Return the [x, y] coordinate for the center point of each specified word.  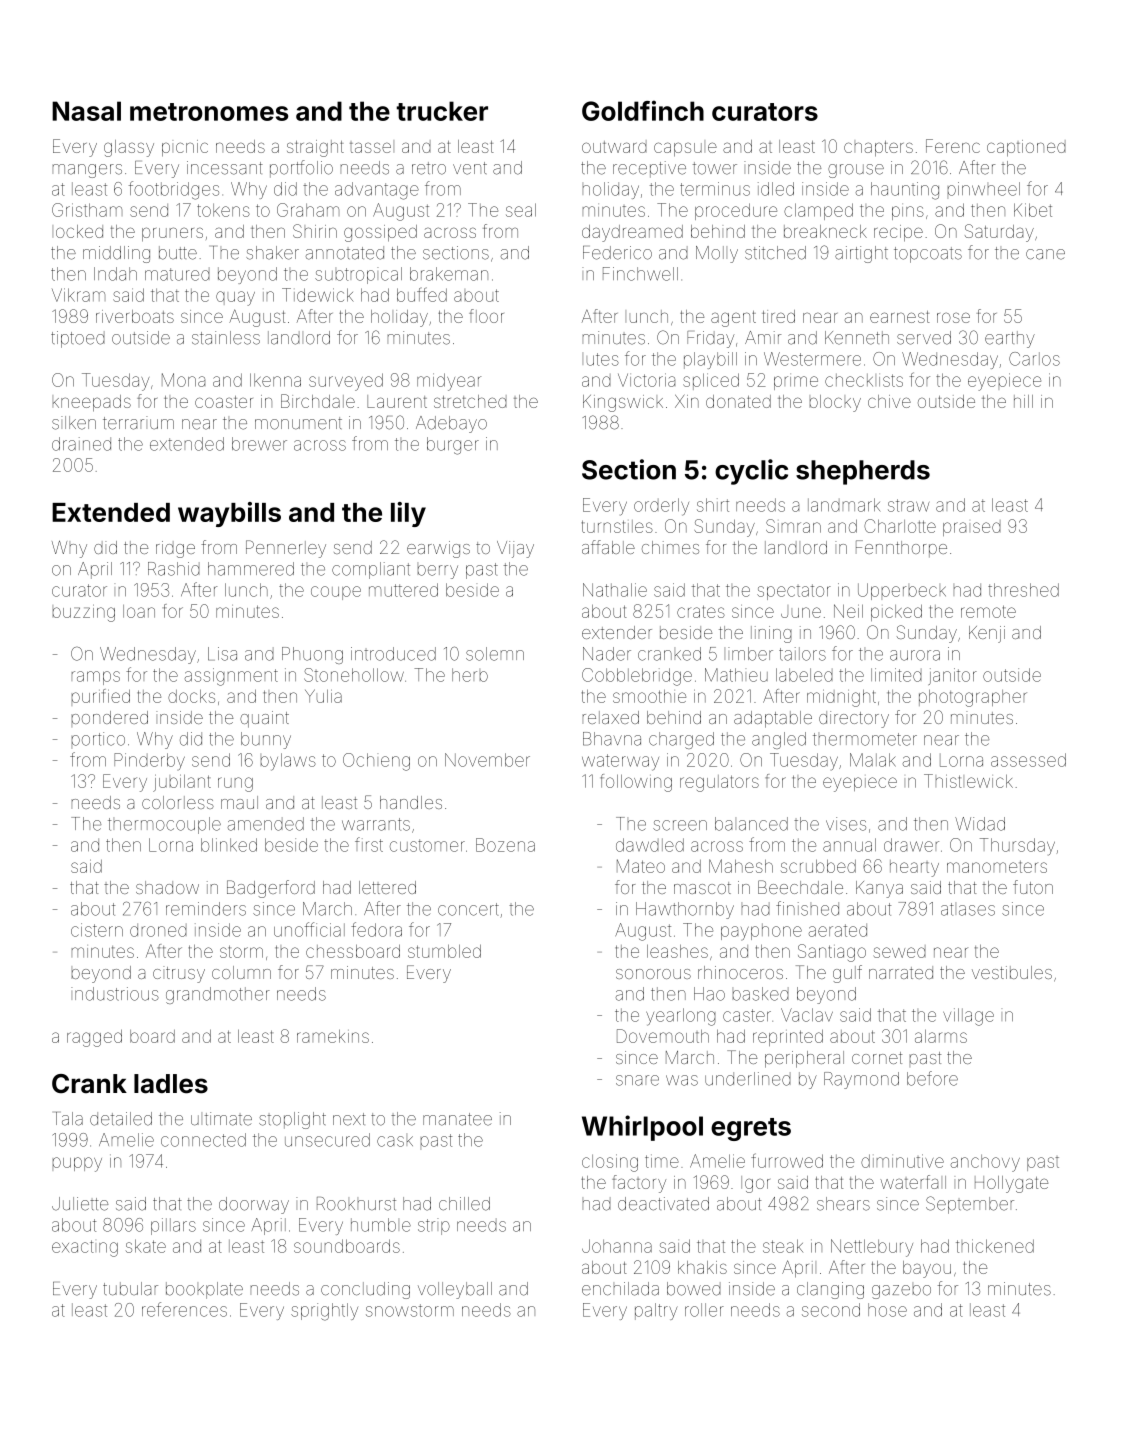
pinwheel [984, 189]
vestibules [1012, 972]
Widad [980, 824]
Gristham [87, 210]
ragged [94, 1038]
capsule [685, 149]
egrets [751, 1129]
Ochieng [376, 762]
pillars [173, 1226]
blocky [835, 403]
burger [453, 446]
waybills [229, 514]
